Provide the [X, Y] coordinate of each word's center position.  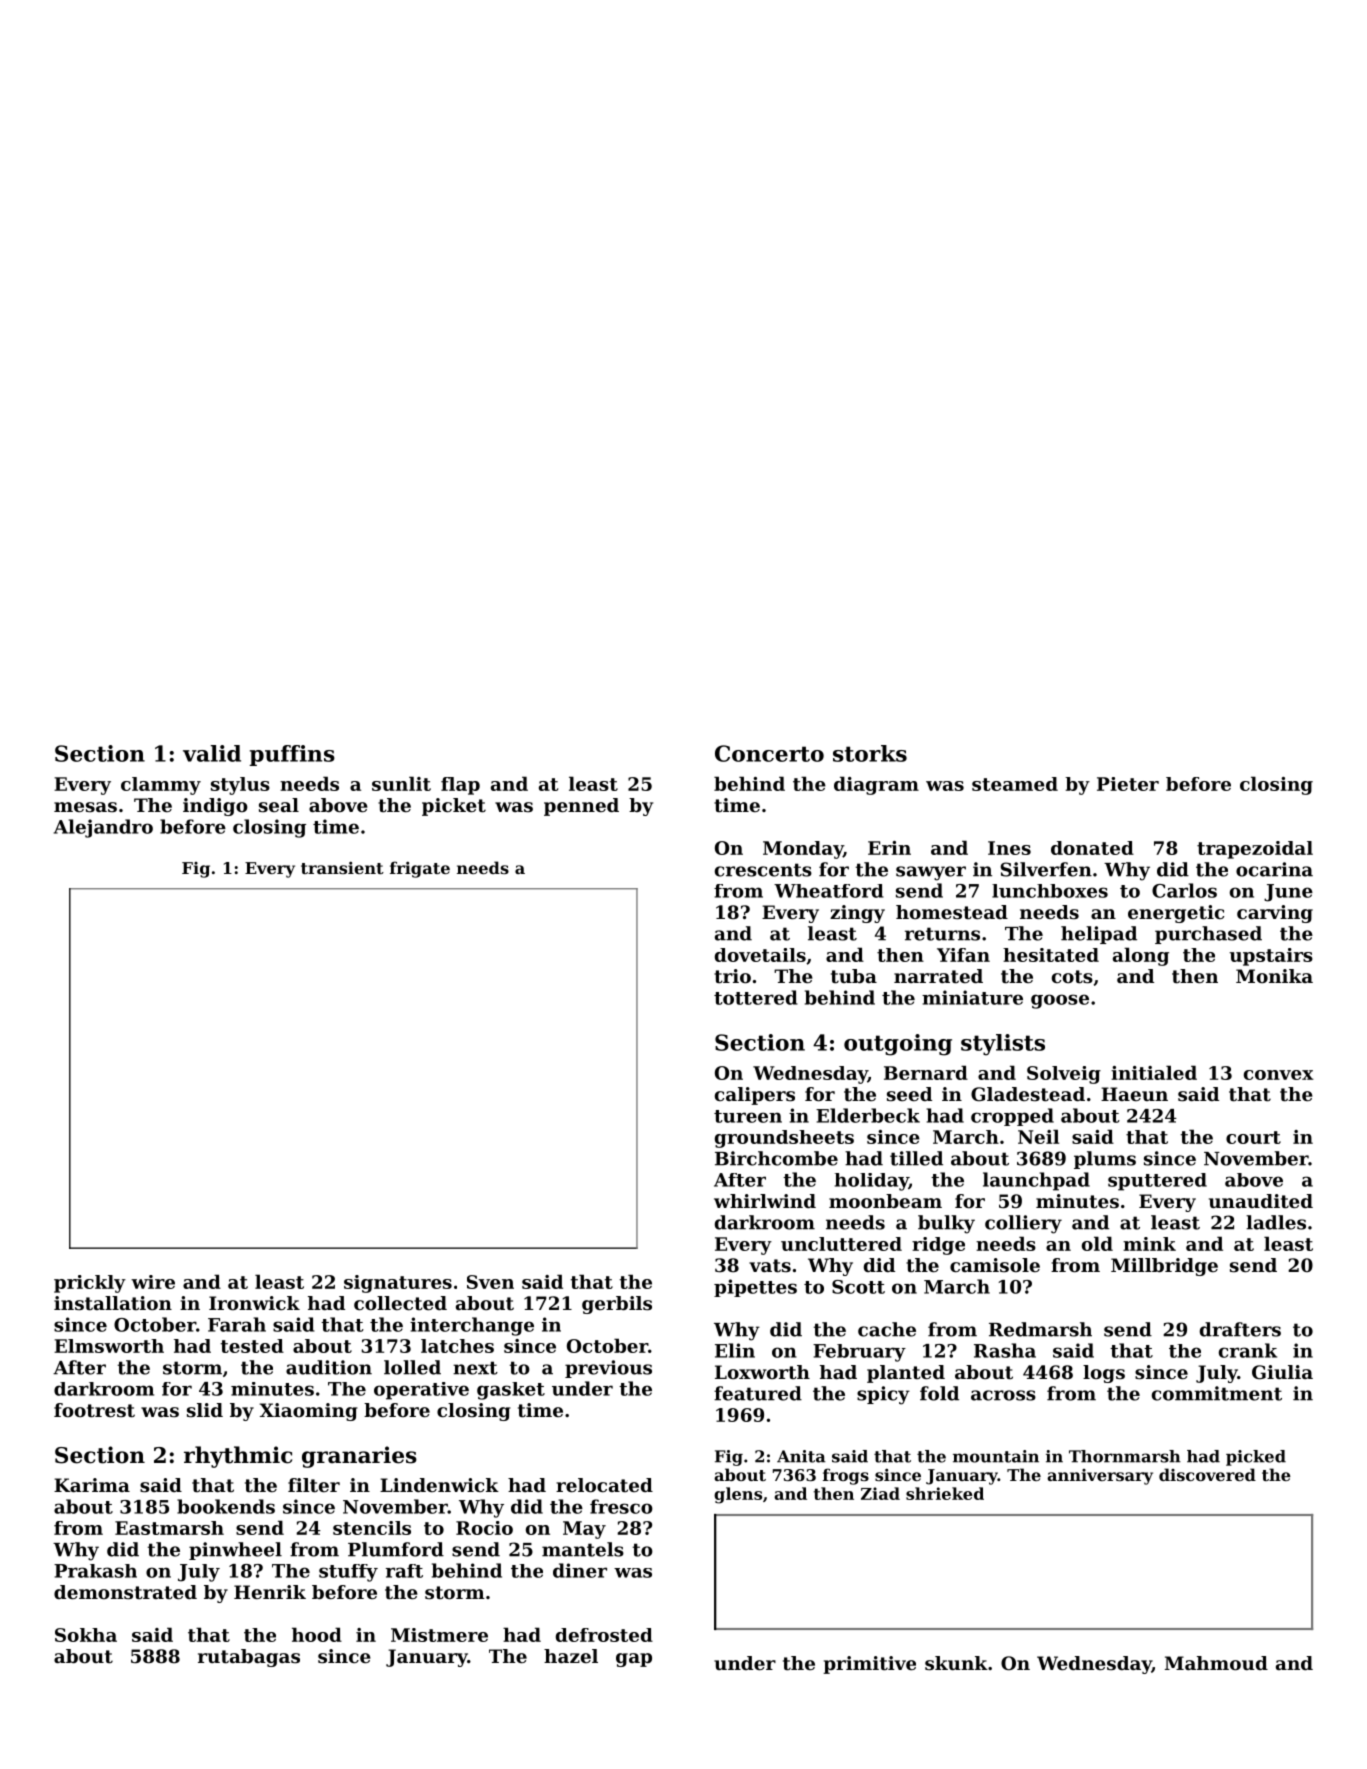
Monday [803, 850]
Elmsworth [109, 1346]
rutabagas [249, 1658]
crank [1248, 1350]
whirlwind [765, 1201]
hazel [571, 1656]
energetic [1176, 914]
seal [279, 805]
